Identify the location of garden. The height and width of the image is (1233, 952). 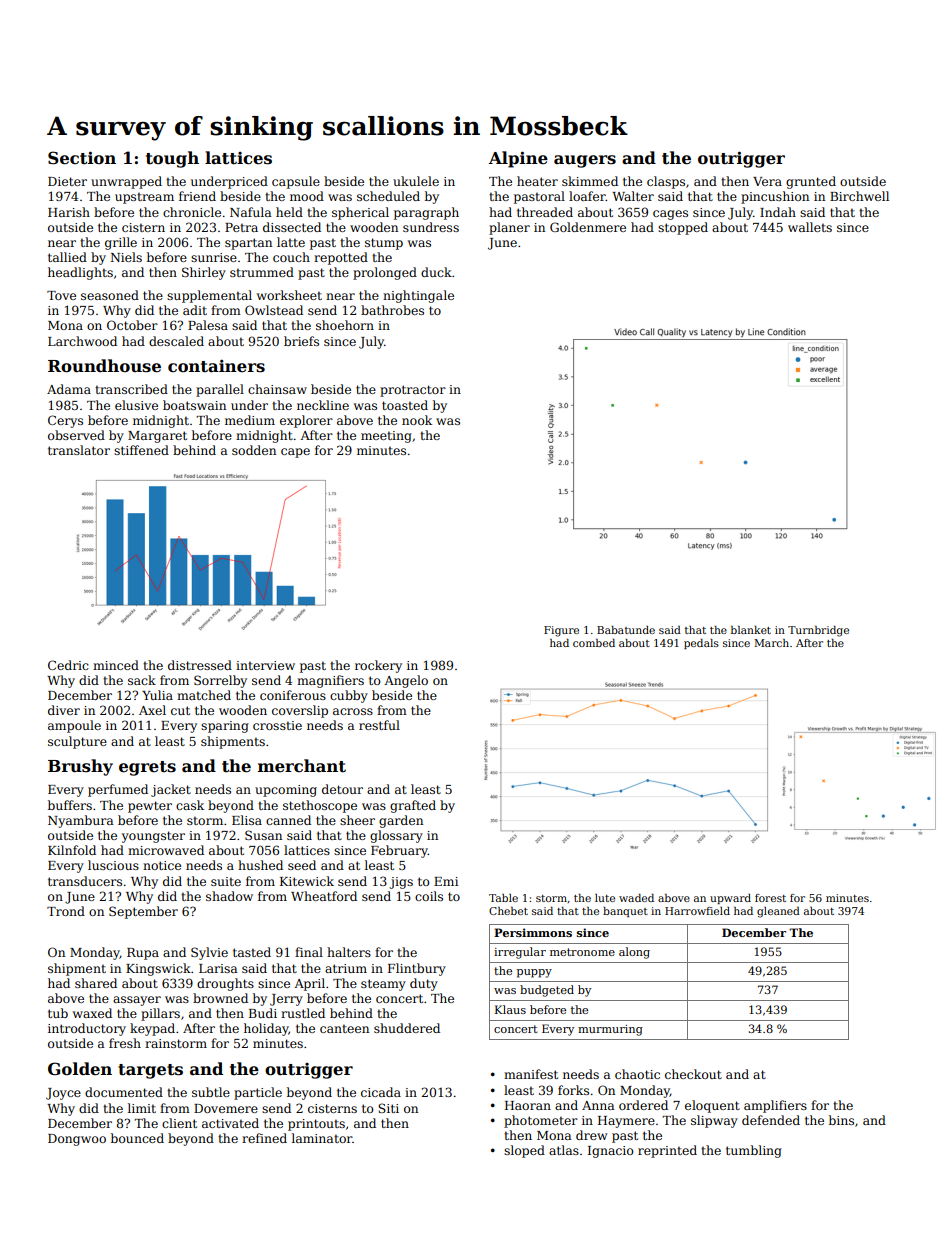
(401, 821).
